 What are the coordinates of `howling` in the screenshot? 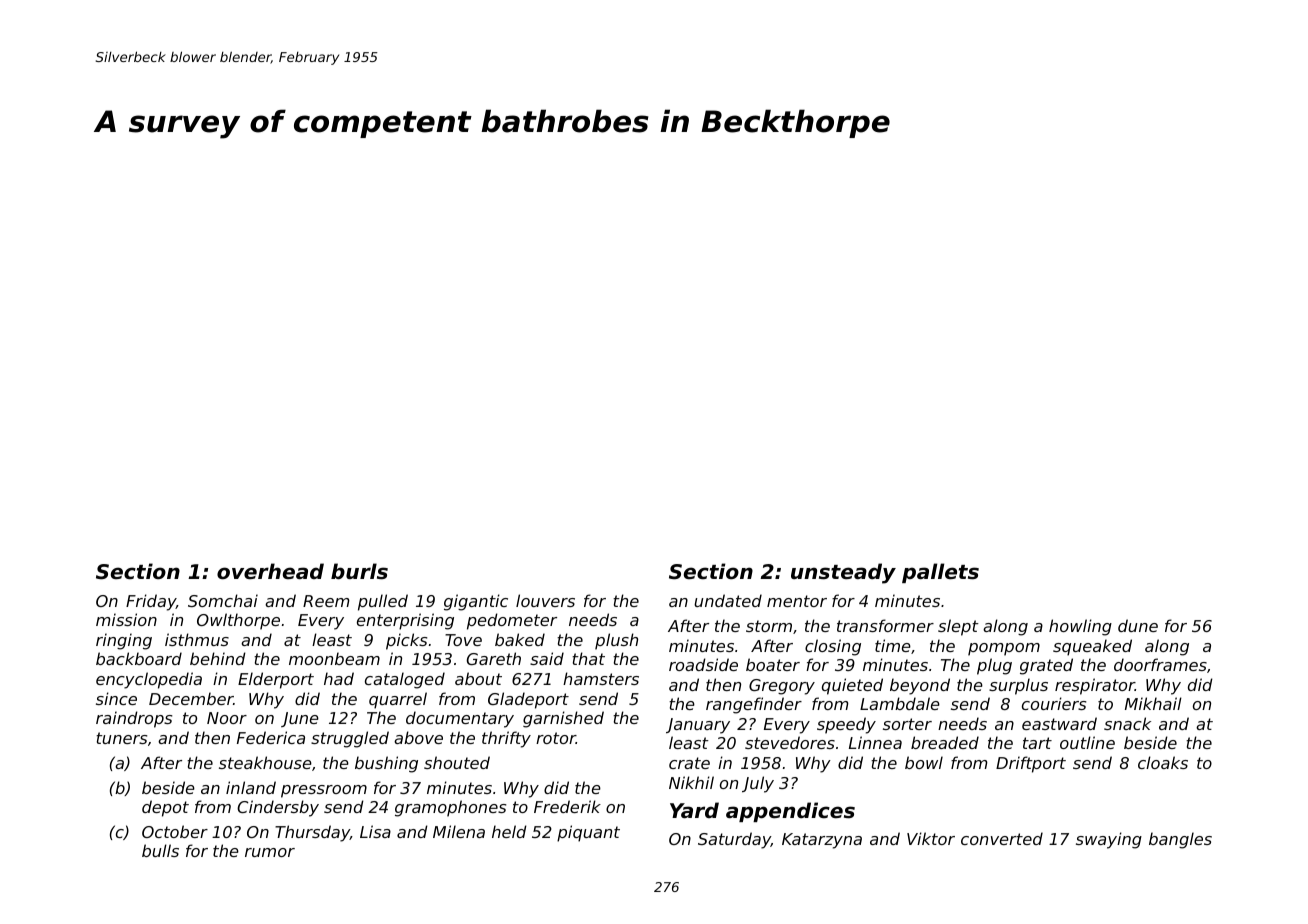 It's located at (1080, 627).
